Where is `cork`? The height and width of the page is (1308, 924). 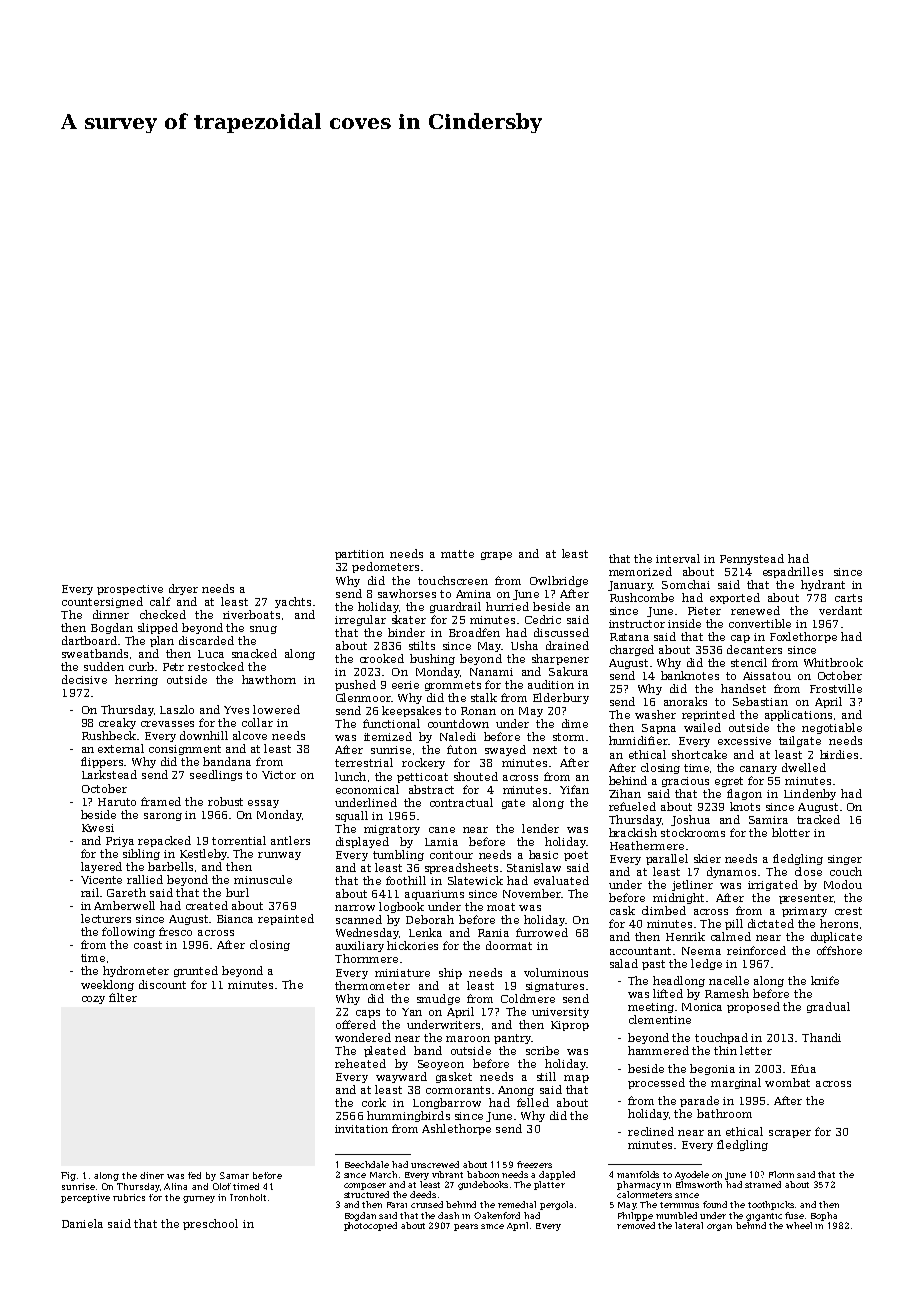
cork is located at coordinates (374, 1102).
